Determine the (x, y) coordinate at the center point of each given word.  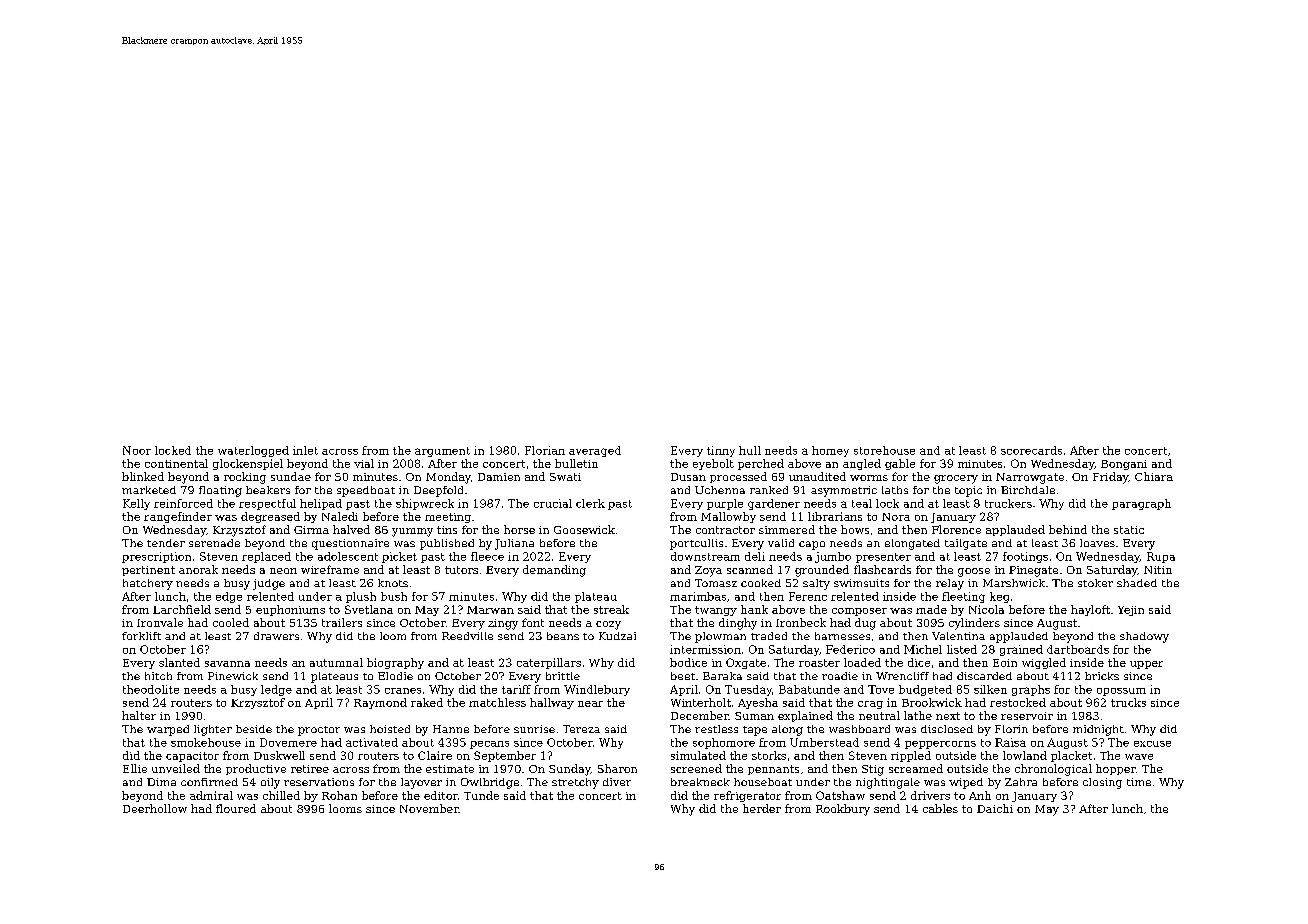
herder (762, 808)
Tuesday (748, 690)
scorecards (1031, 450)
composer (859, 612)
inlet (305, 450)
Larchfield (182, 609)
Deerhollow (155, 808)
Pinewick (233, 676)
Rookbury (843, 810)
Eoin (1005, 663)
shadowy (1144, 637)
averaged (595, 451)
